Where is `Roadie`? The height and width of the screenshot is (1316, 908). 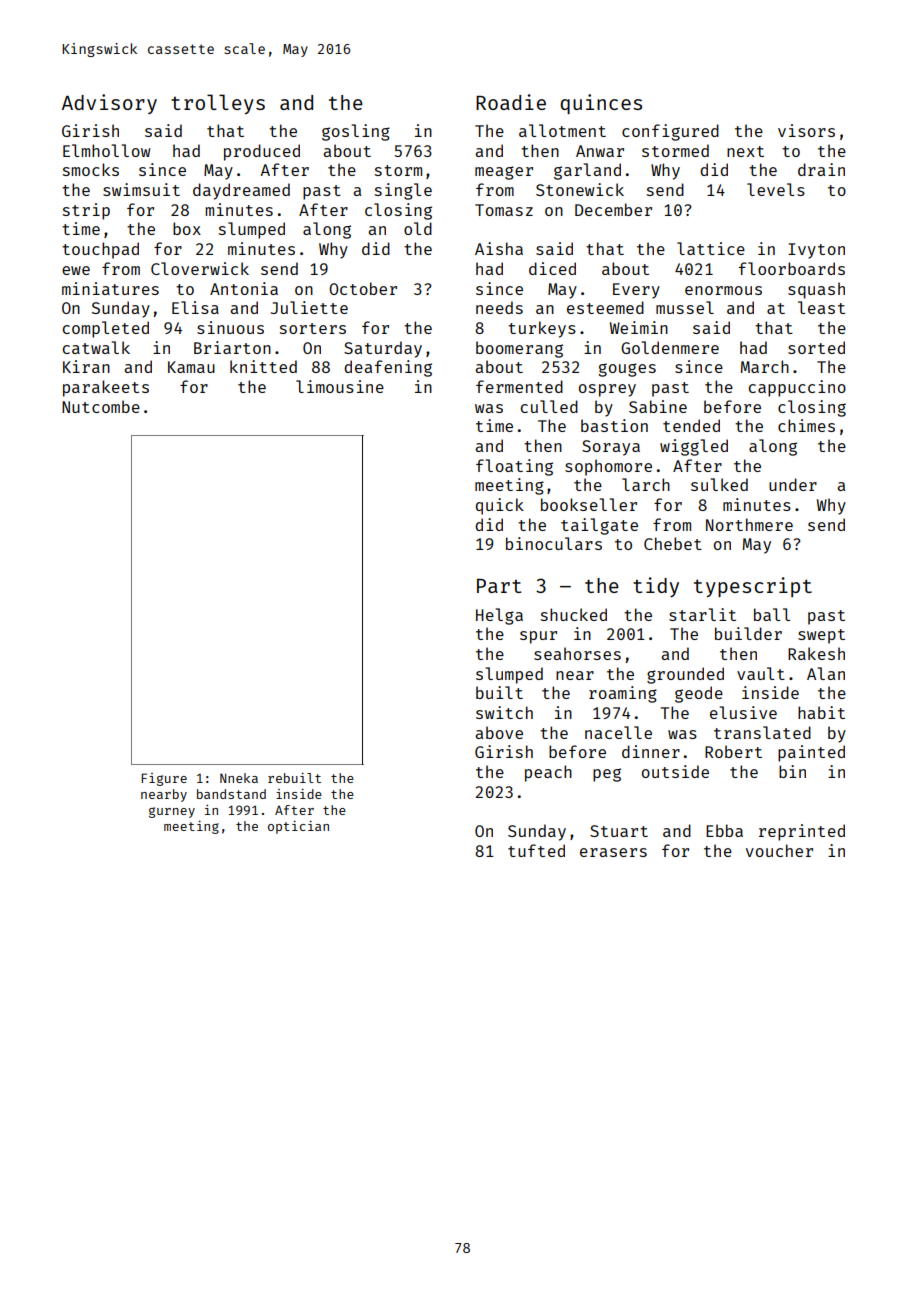
Roadie is located at coordinates (511, 102).
